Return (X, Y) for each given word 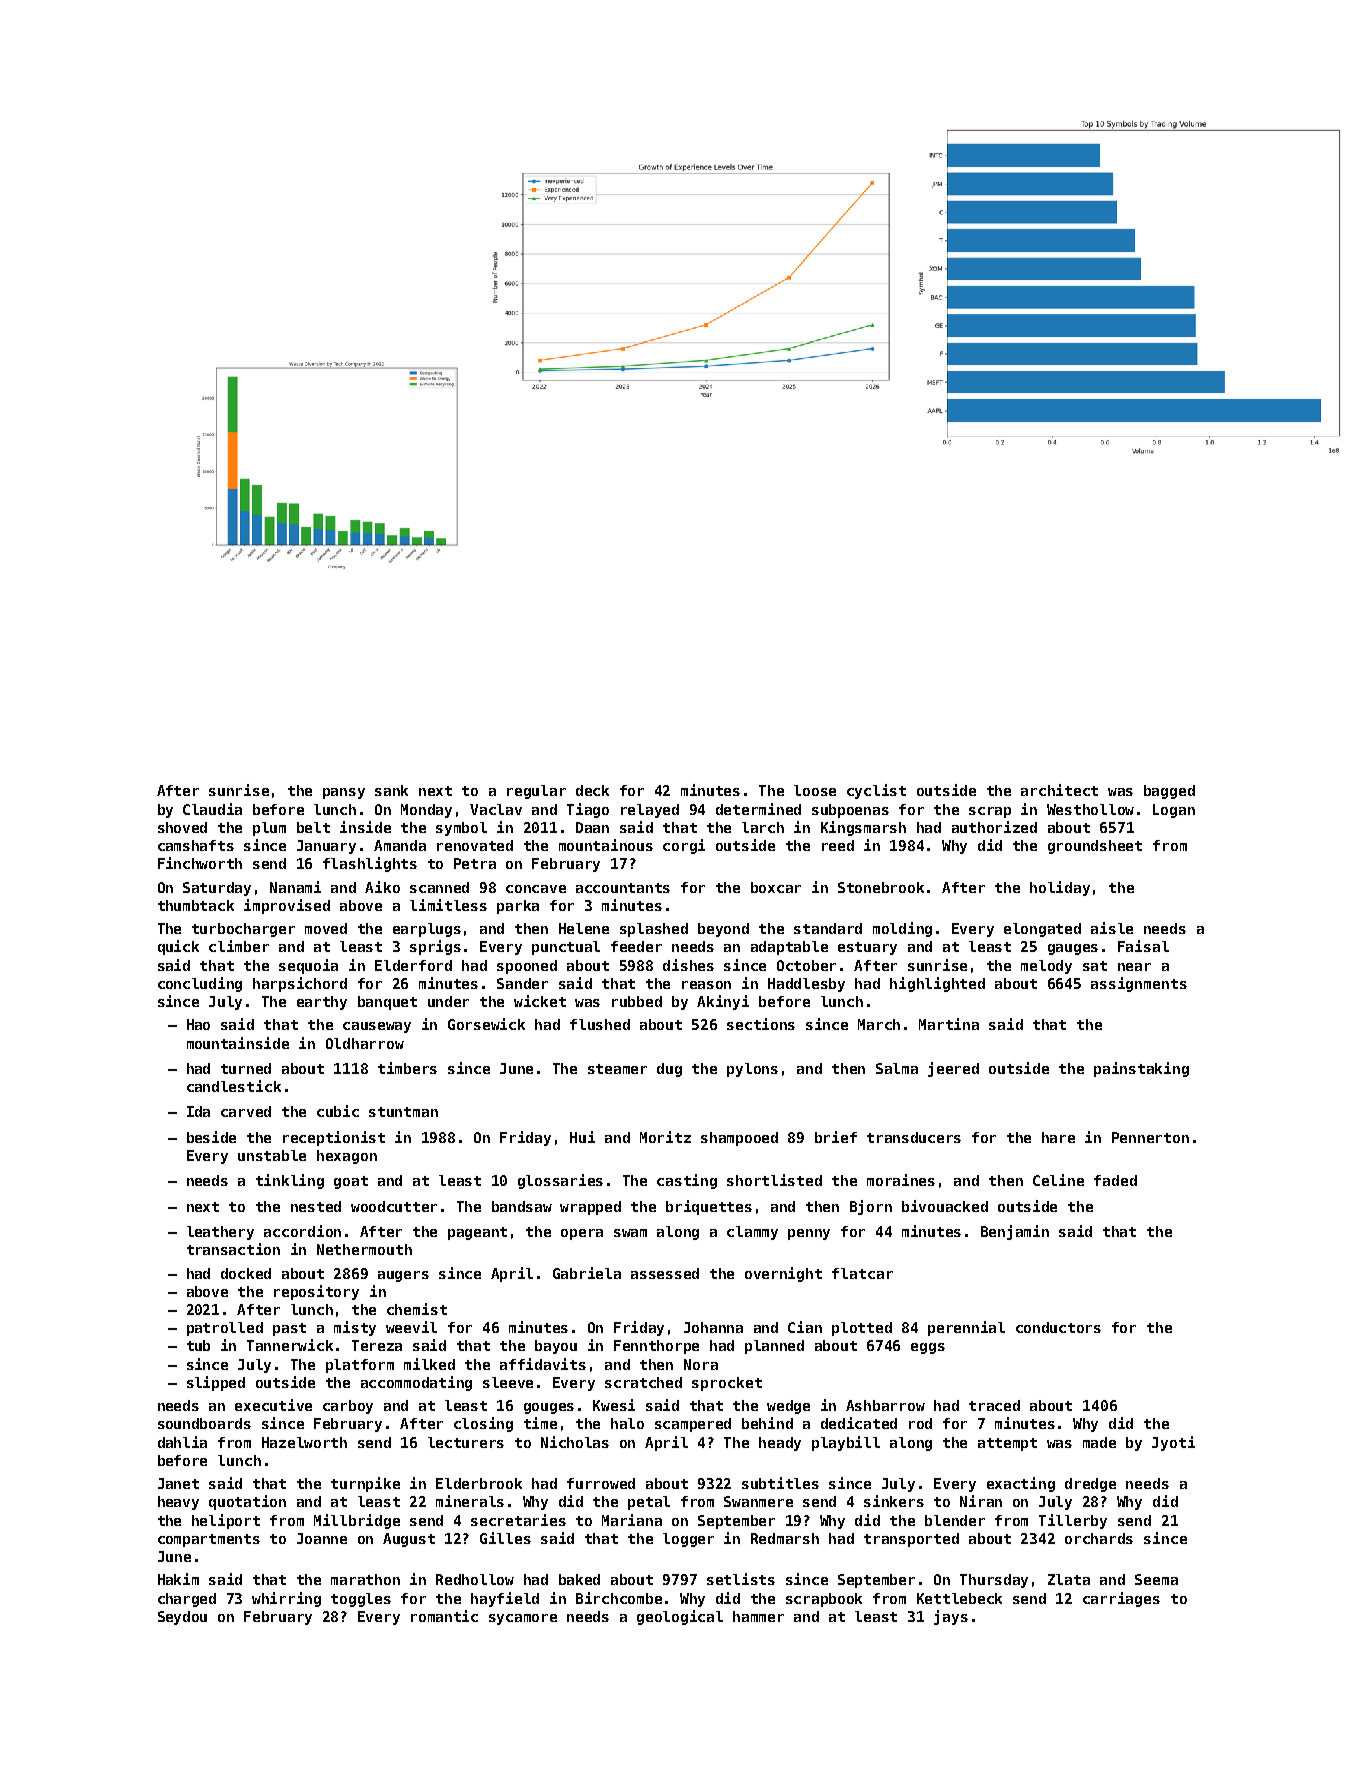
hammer (758, 1616)
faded (1115, 1180)
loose (815, 790)
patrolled (225, 1329)
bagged (1169, 792)
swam (630, 1233)
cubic (338, 1111)
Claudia (212, 809)
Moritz (665, 1137)
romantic (444, 1616)
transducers (914, 1137)
